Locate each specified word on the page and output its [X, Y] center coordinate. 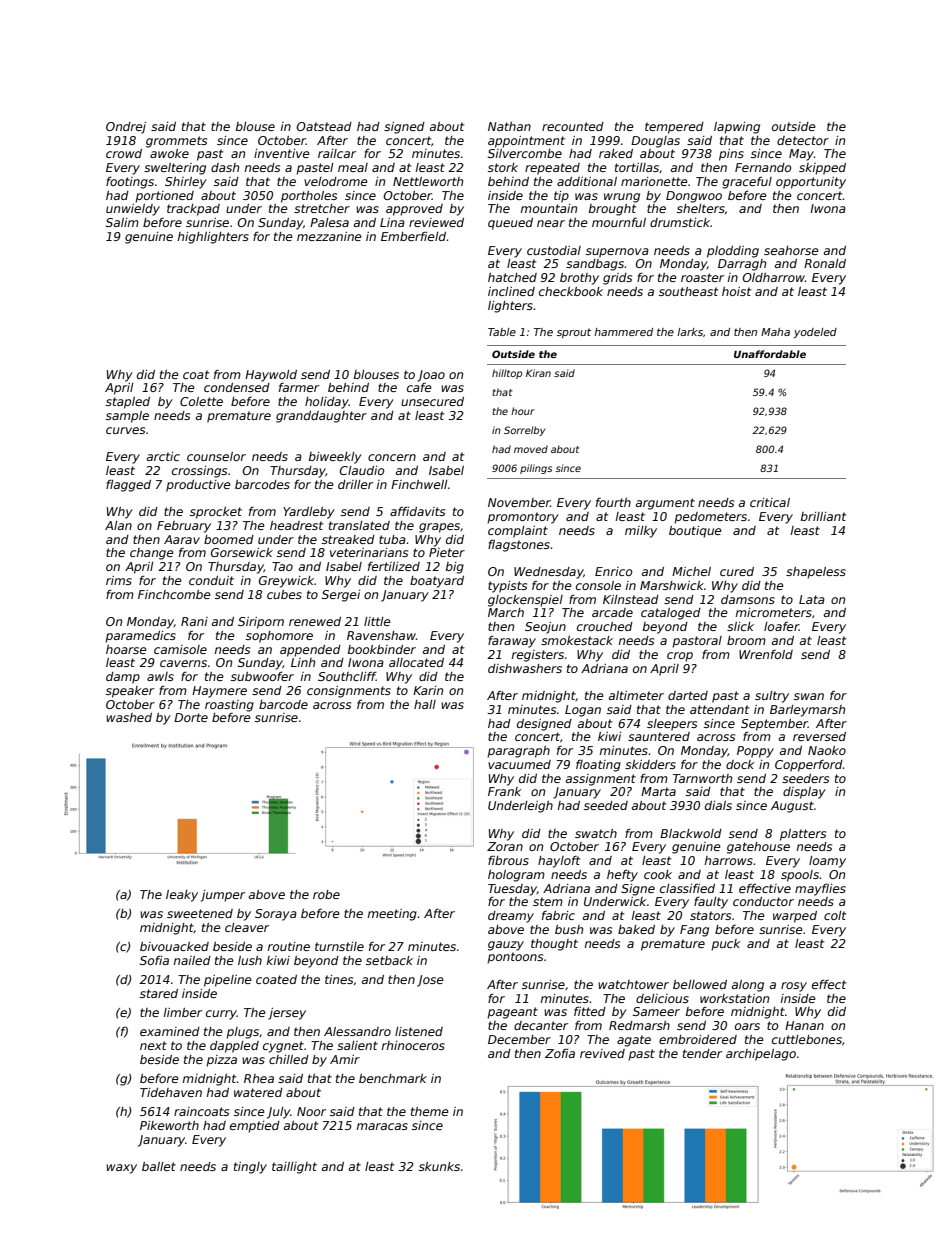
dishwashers [525, 668]
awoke [169, 153]
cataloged [671, 614]
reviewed [436, 222]
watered [258, 1092]
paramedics [140, 637]
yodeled [815, 333]
